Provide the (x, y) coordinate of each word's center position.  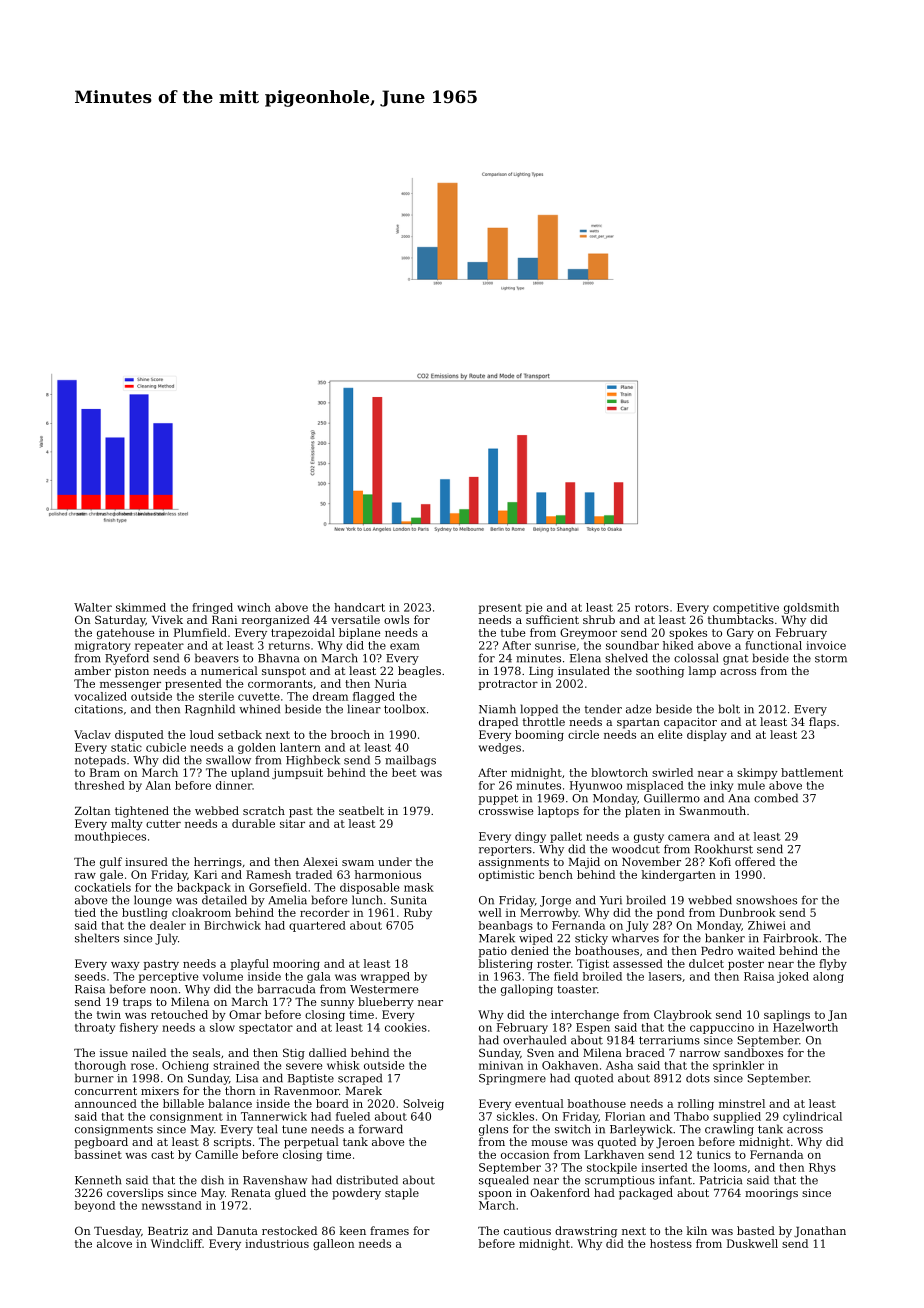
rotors (652, 608)
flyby (833, 964)
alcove (114, 1243)
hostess (671, 1243)
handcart (359, 607)
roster (554, 964)
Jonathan (820, 1232)
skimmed (141, 607)
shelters (97, 938)
